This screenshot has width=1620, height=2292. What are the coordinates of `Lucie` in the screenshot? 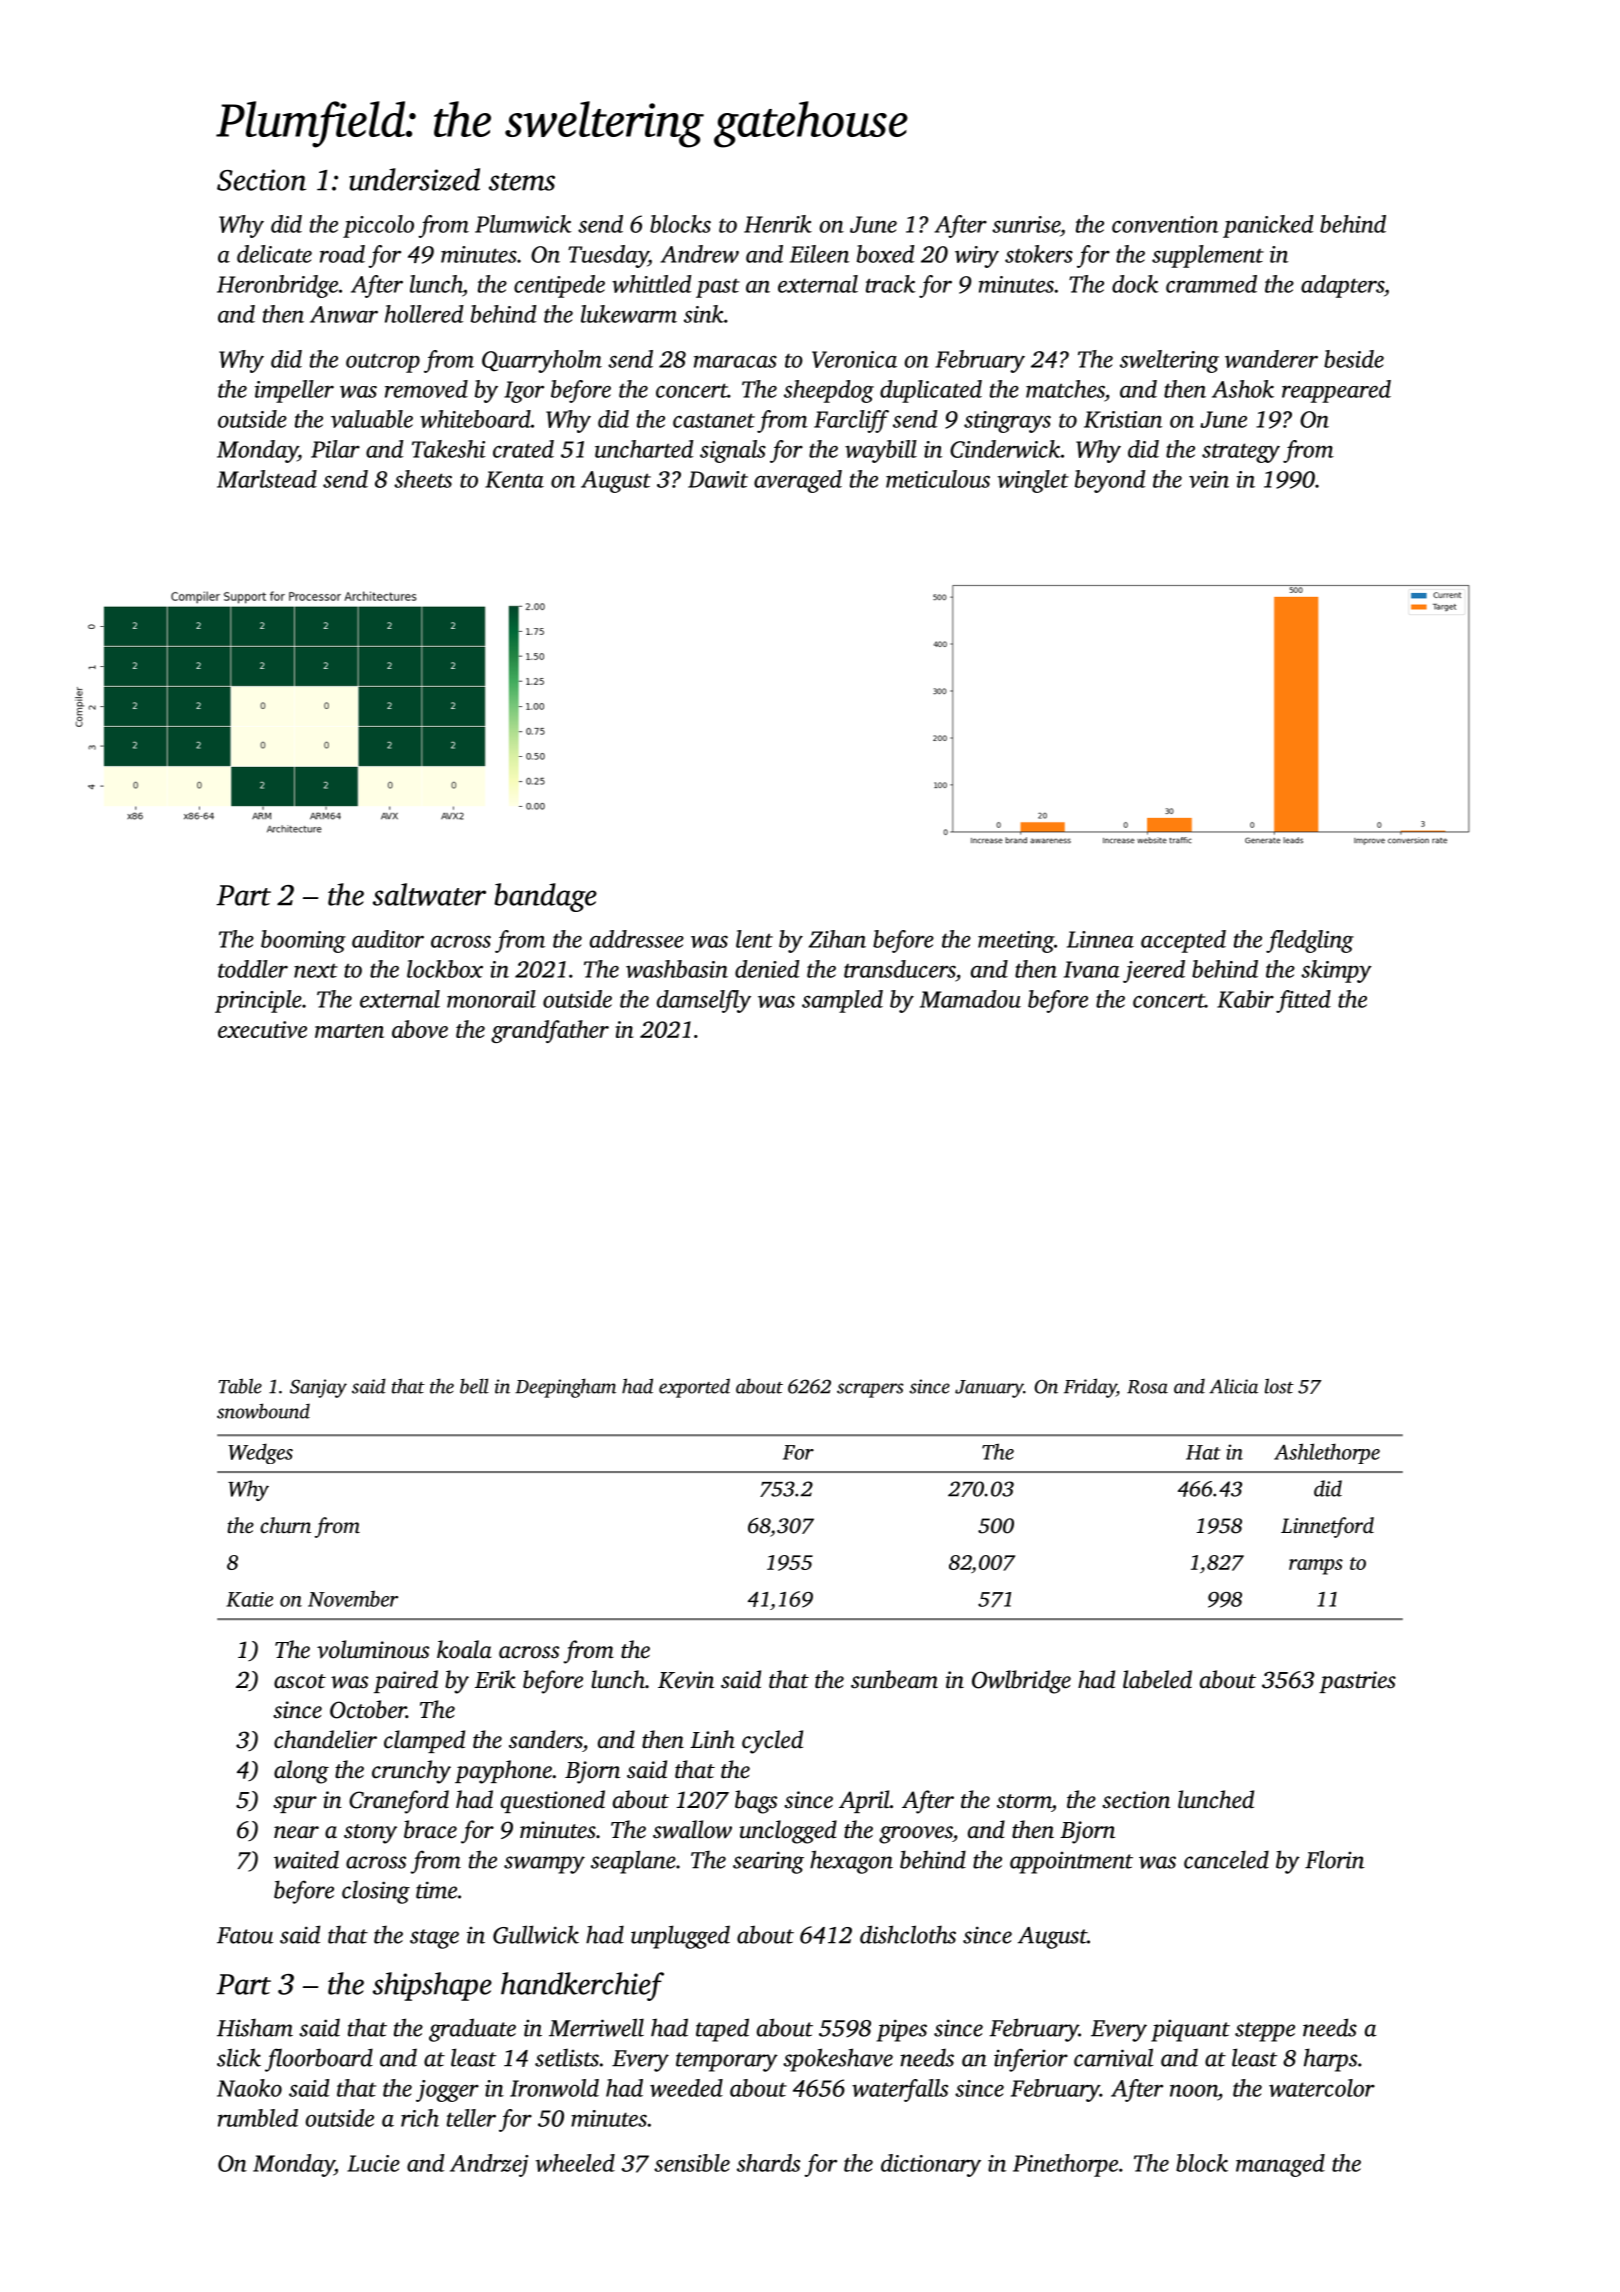 It's located at (373, 2163).
